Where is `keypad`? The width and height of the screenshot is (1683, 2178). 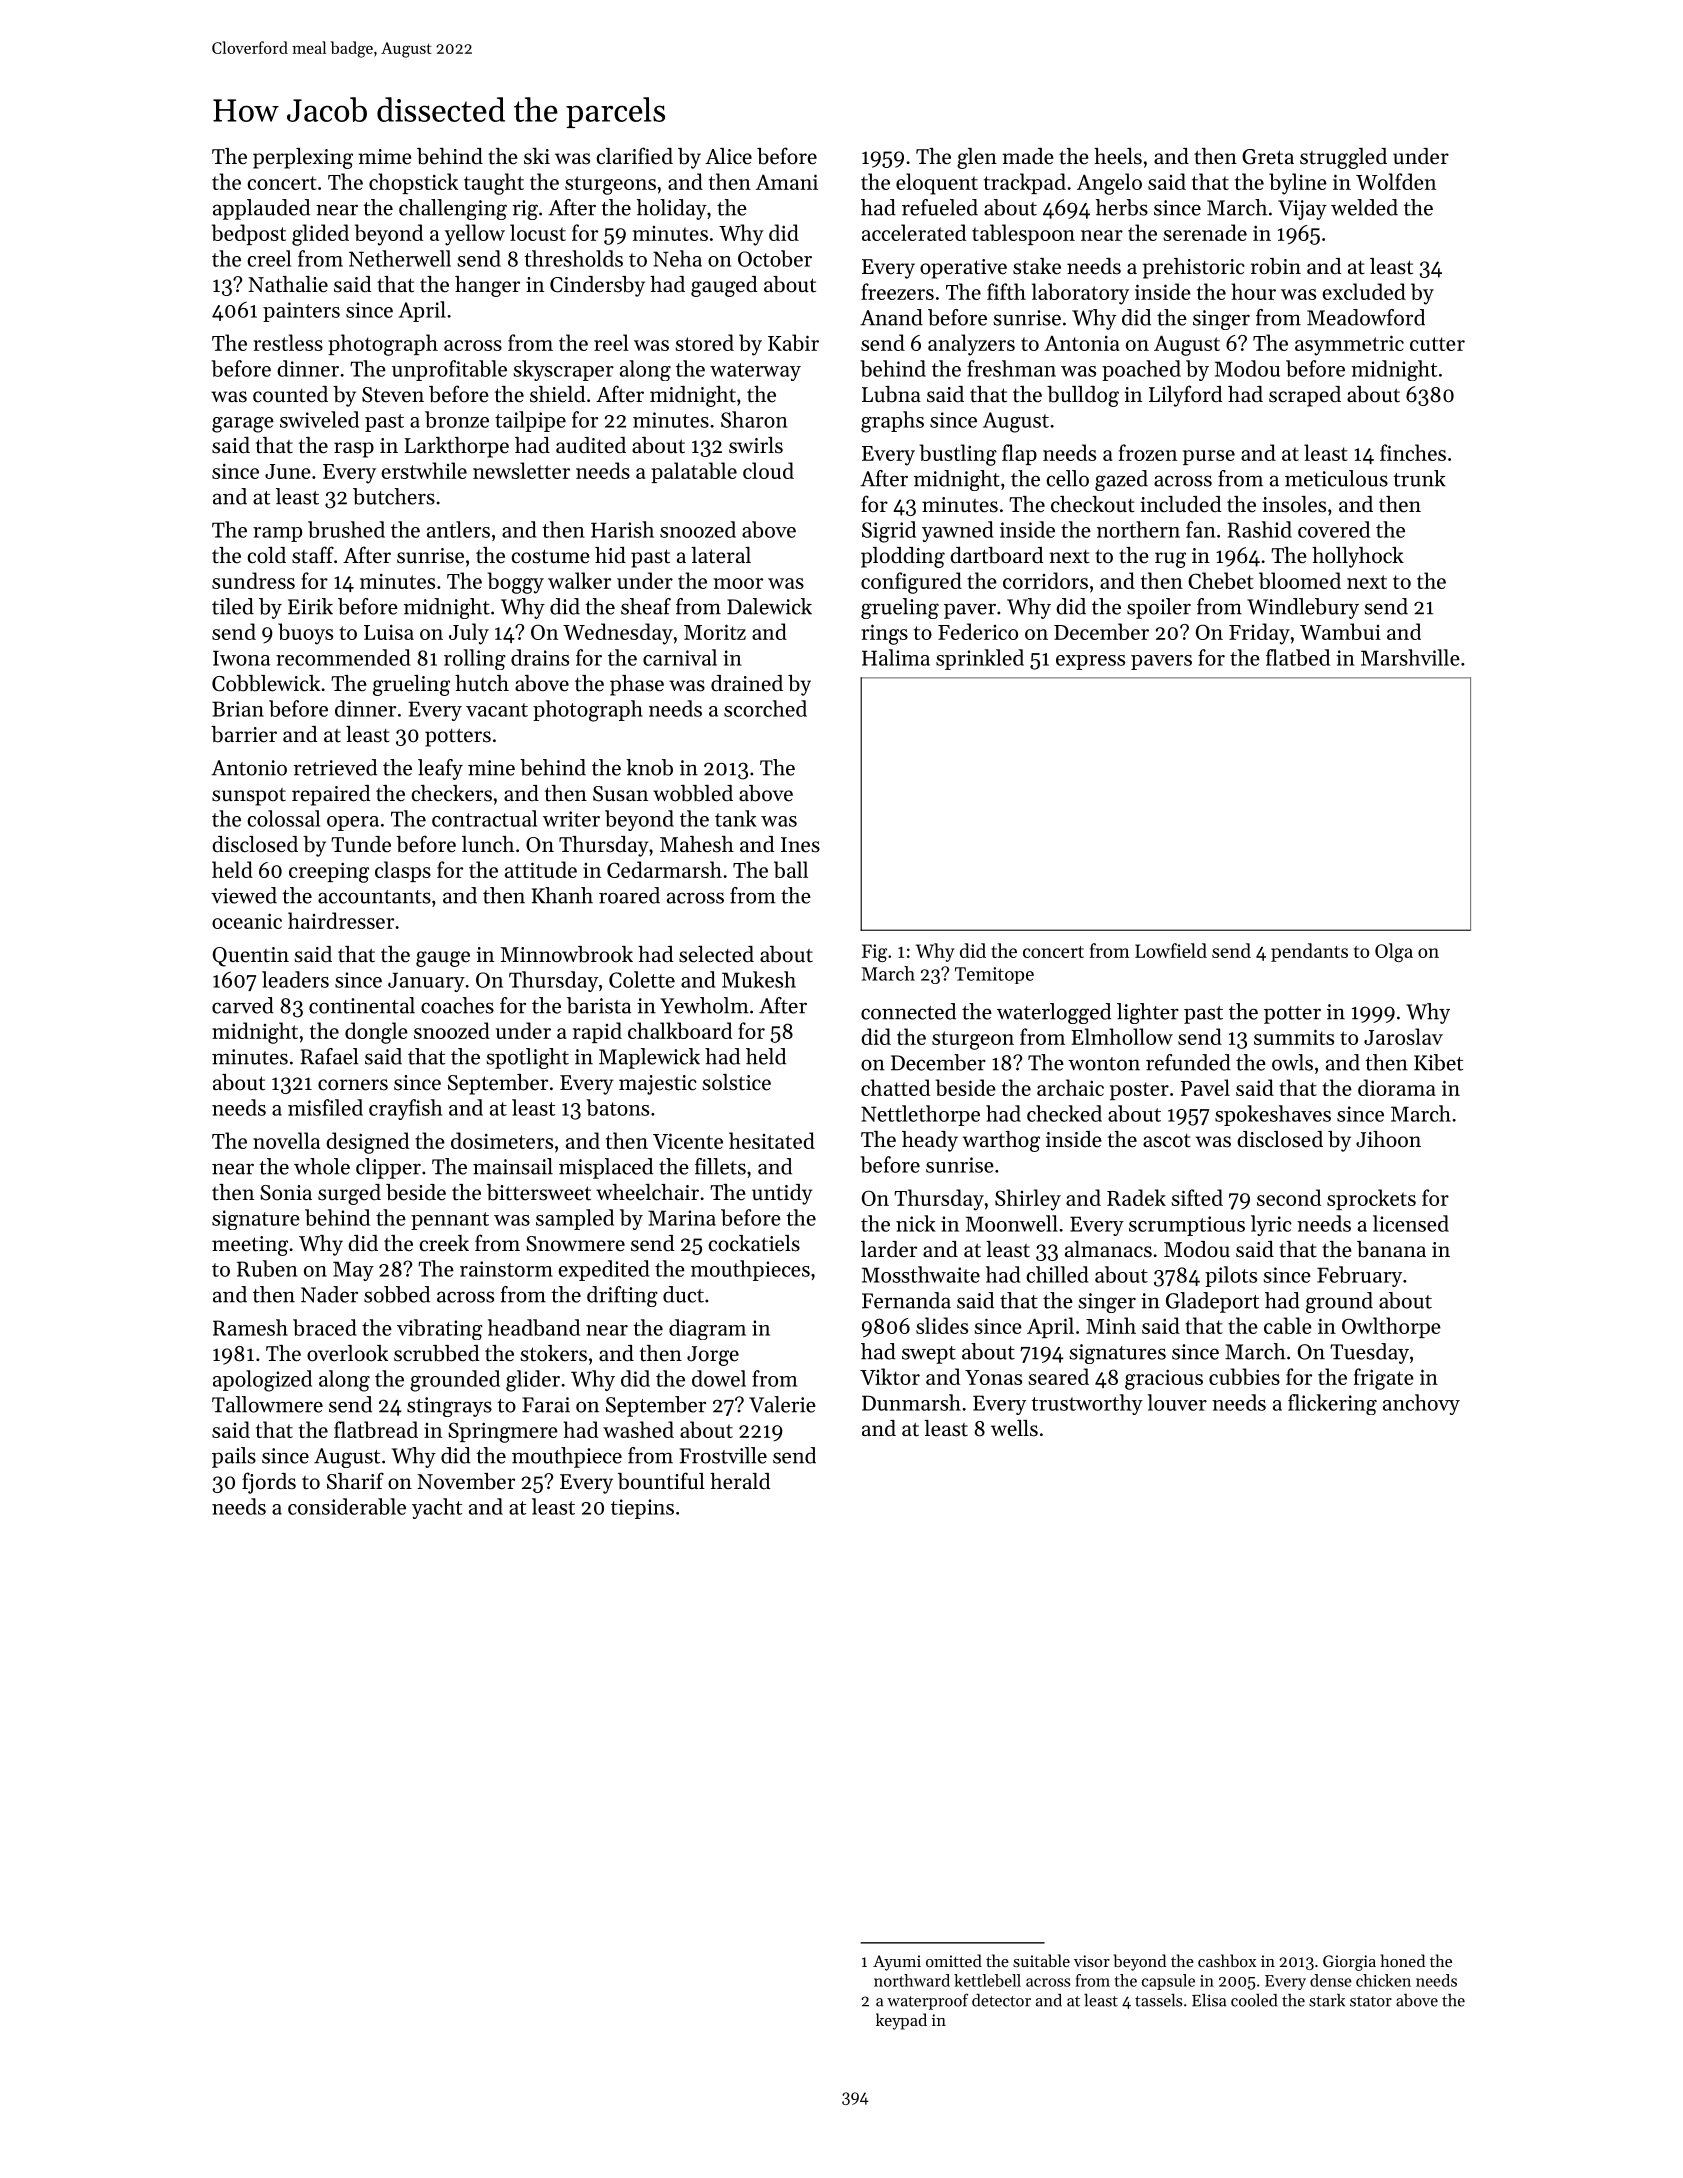 keypad is located at coordinates (901, 2021).
